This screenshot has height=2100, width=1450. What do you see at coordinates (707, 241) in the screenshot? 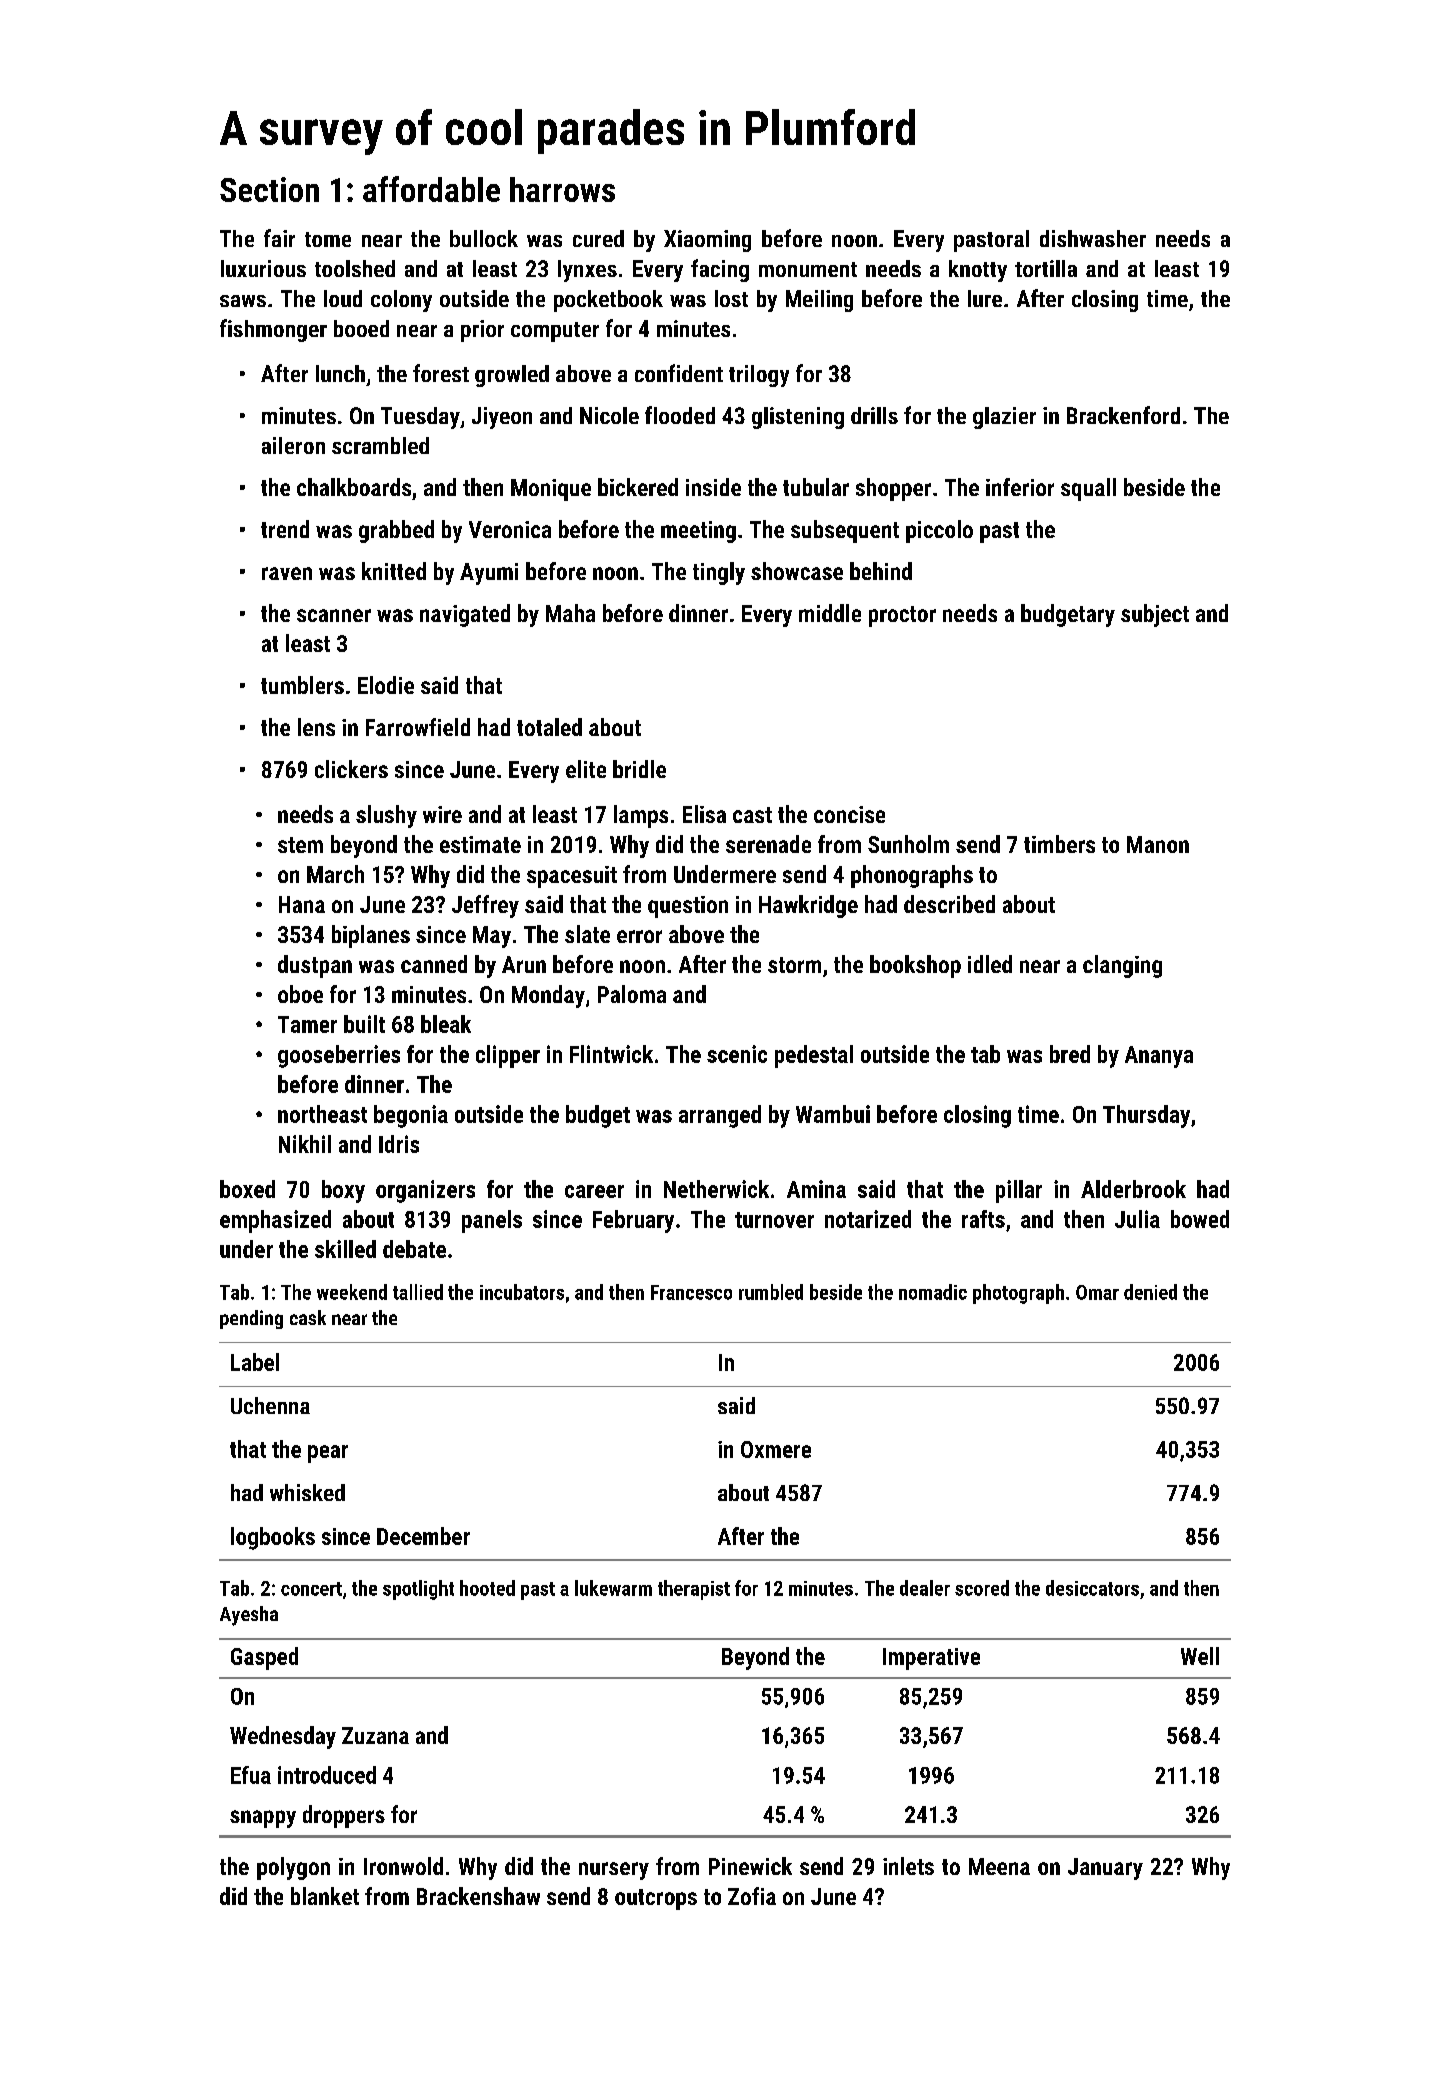
I see `Xiaoming` at bounding box center [707, 241].
